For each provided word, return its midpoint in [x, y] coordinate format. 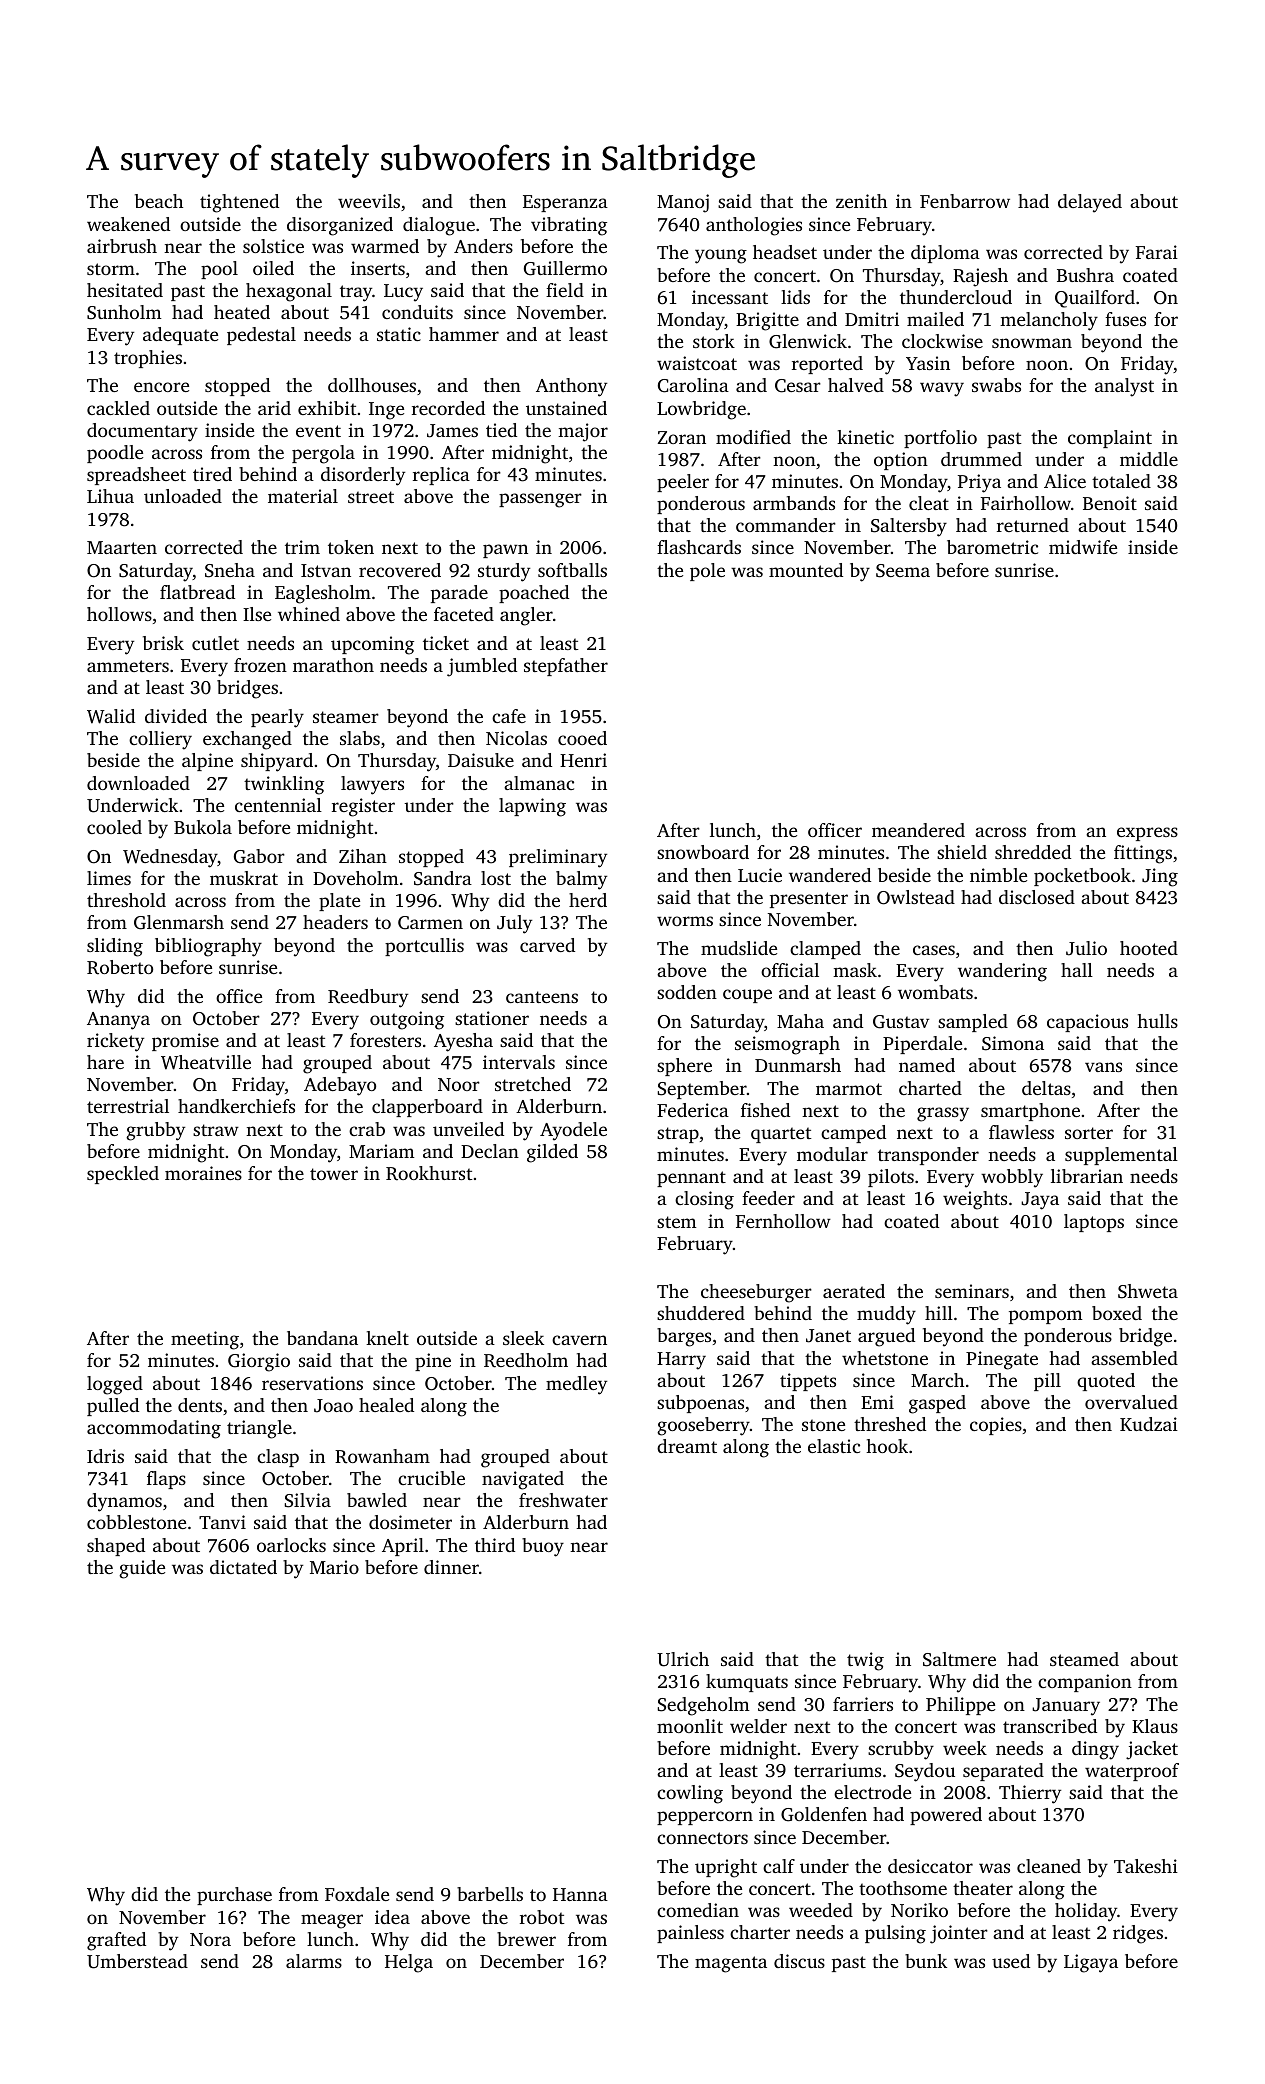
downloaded [138, 783]
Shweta [1148, 1291]
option [901, 461]
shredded [1033, 852]
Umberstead [137, 1961]
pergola [323, 454]
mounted [806, 570]
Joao [333, 1406]
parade [459, 594]
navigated [523, 1480]
